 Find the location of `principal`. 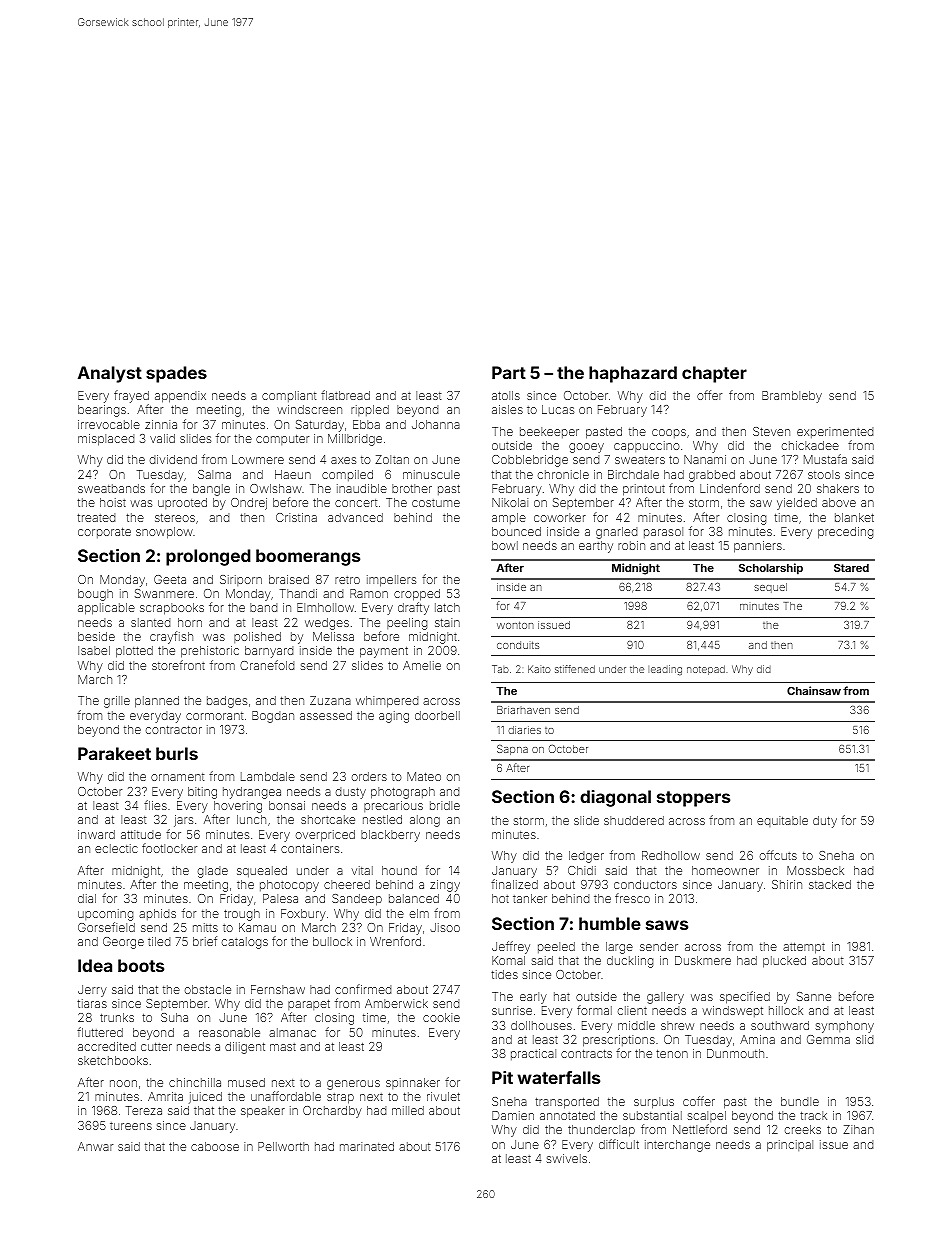

principal is located at coordinates (790, 1146).
